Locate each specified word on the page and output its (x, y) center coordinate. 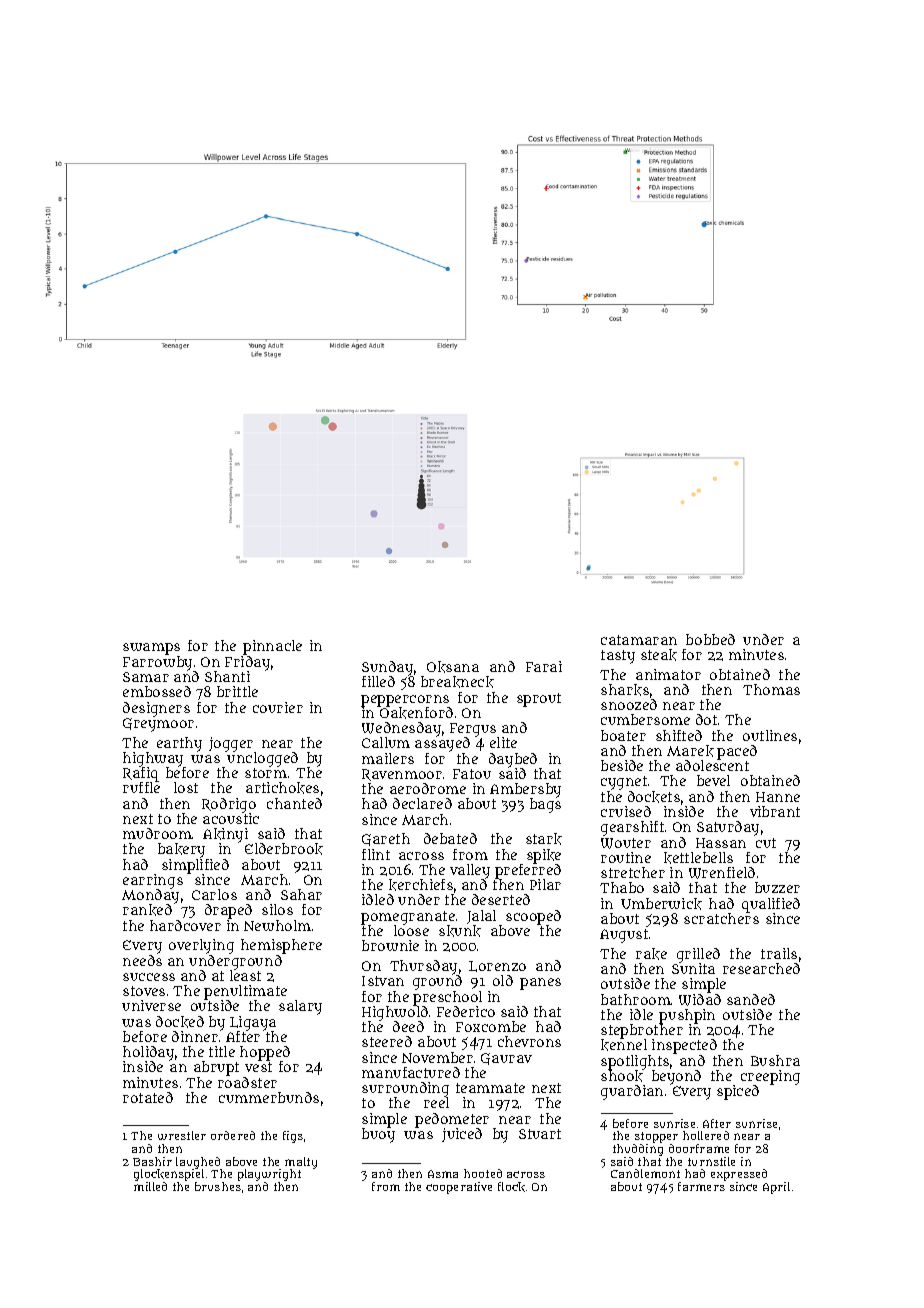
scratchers (721, 918)
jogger (231, 744)
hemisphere (281, 946)
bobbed (710, 639)
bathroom (636, 999)
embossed (157, 691)
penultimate (245, 992)
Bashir (152, 1161)
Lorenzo (497, 966)
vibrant (775, 811)
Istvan (383, 981)
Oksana (453, 667)
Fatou (472, 774)
